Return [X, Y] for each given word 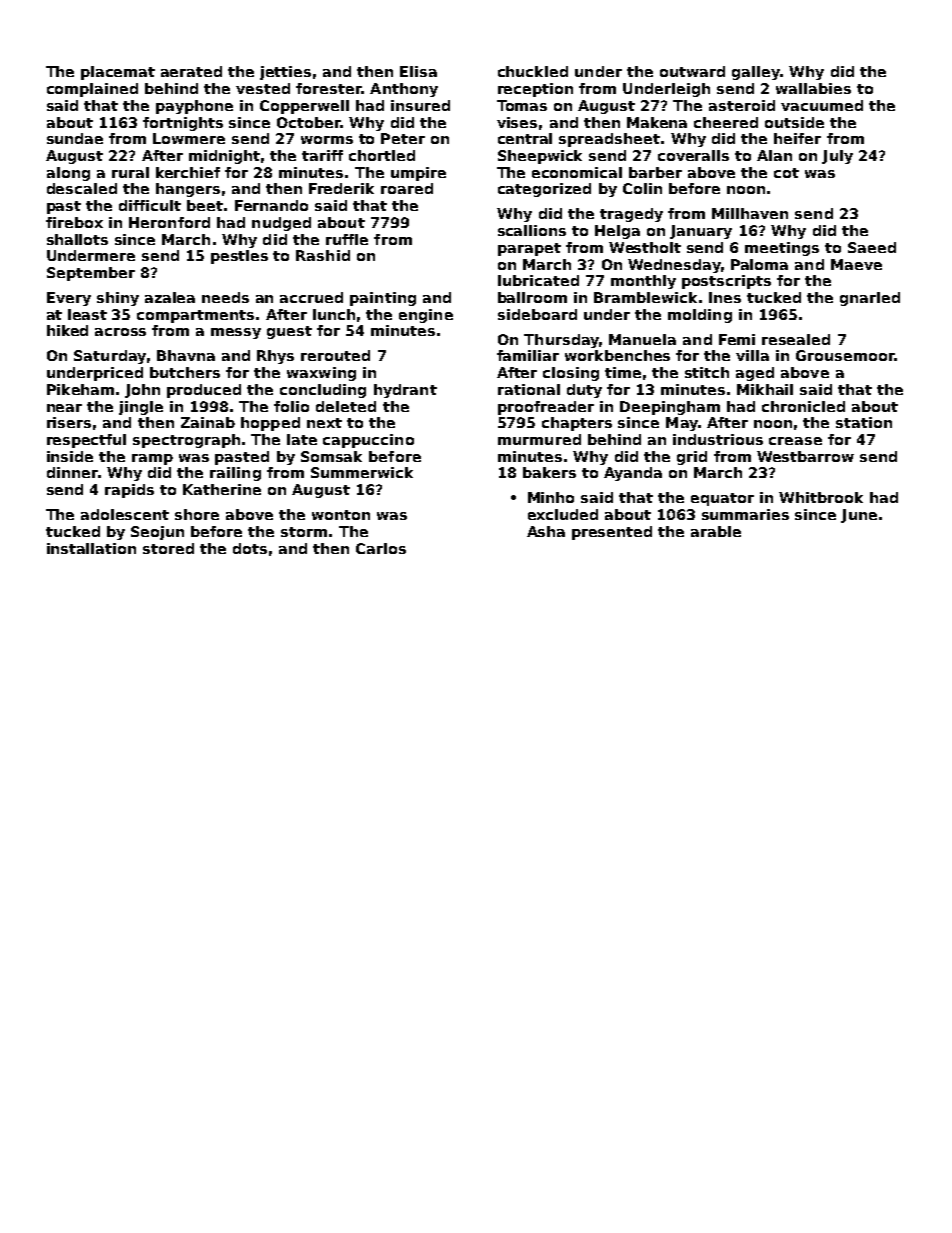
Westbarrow [805, 456]
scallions [532, 230]
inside [70, 456]
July [837, 157]
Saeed [872, 247]
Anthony [404, 90]
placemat [118, 73]
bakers [549, 472]
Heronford [169, 222]
